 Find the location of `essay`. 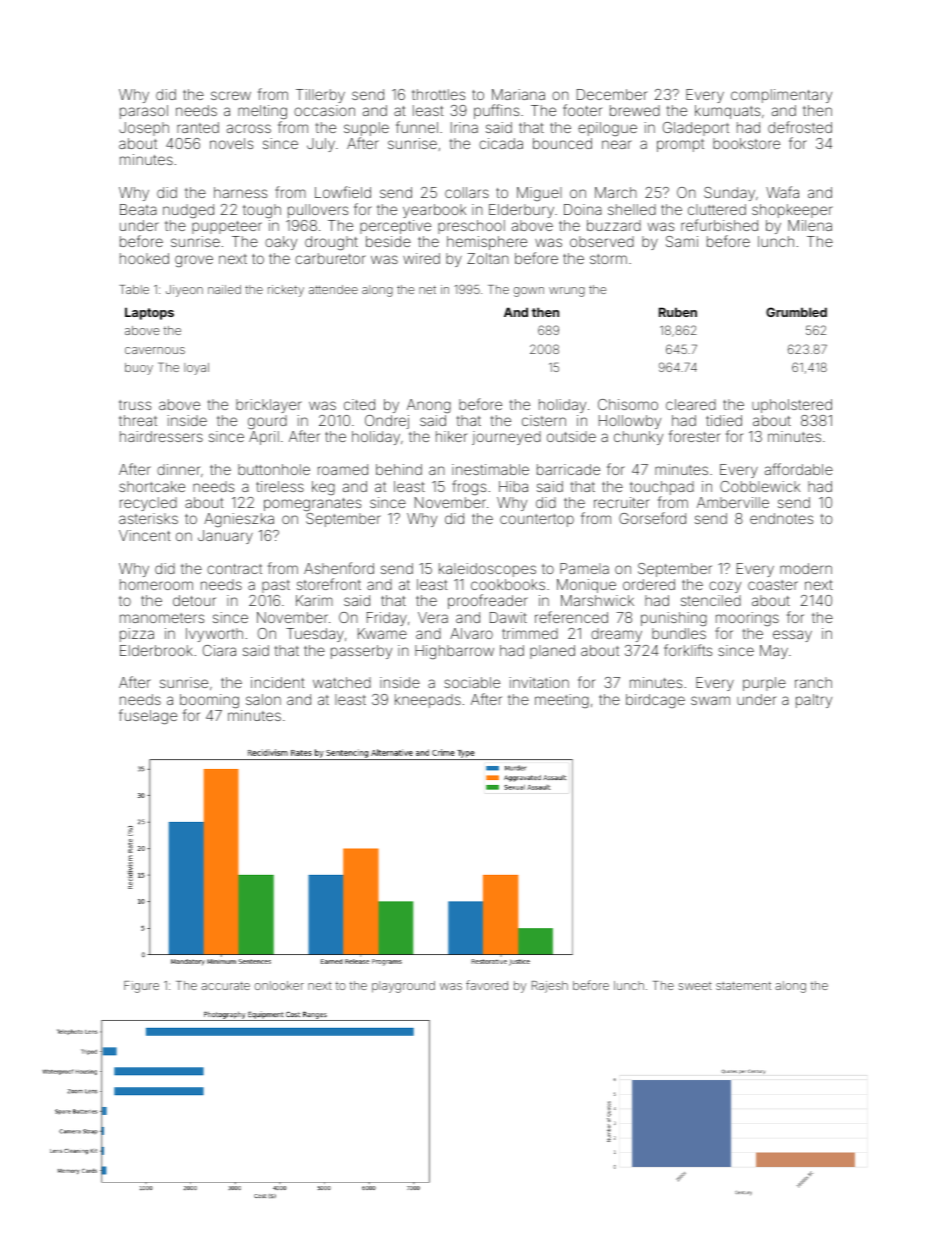

essay is located at coordinates (792, 636).
